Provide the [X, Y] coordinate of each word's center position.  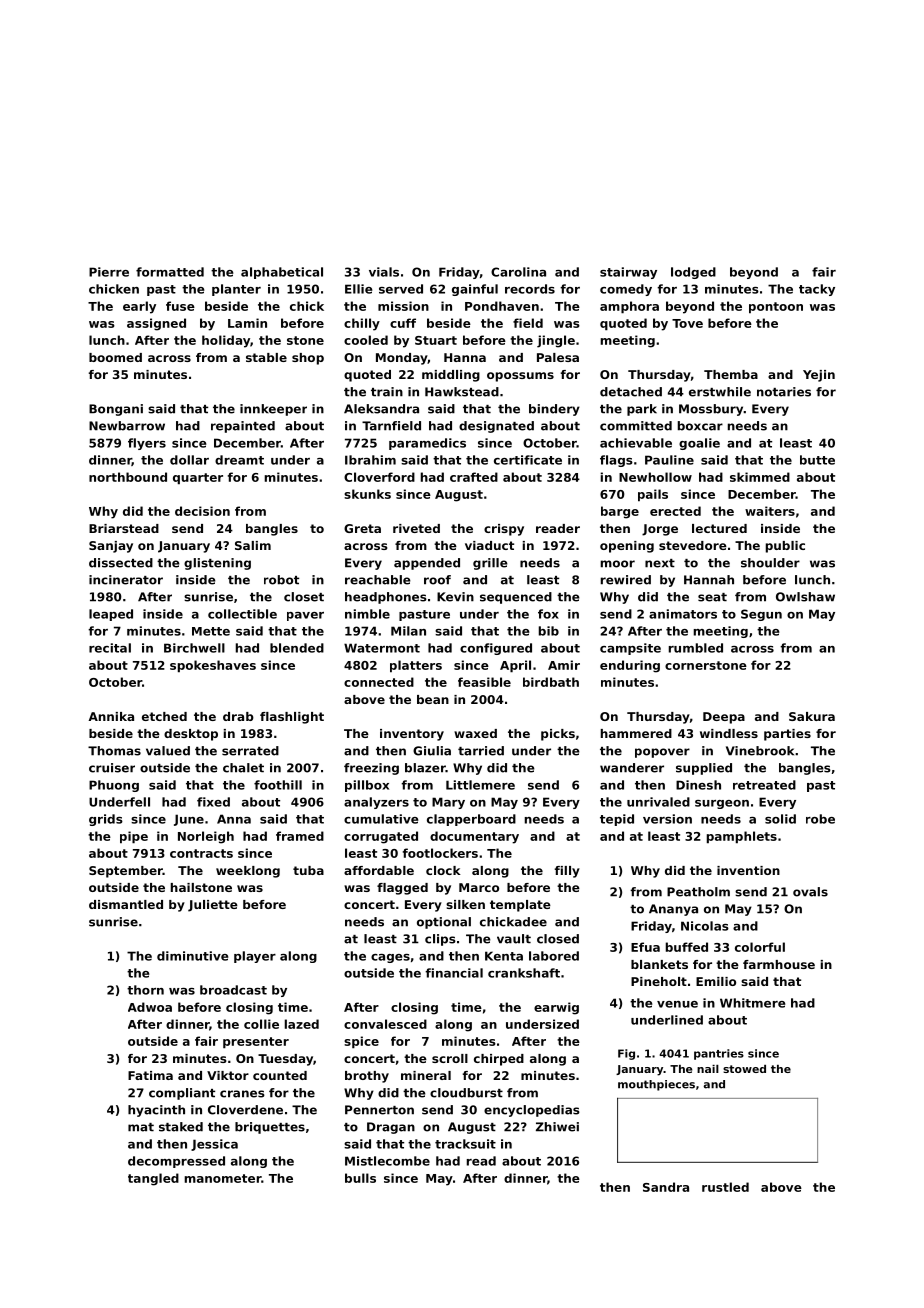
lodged [693, 273]
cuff [403, 323]
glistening [217, 564]
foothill [278, 785]
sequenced [516, 598]
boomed [115, 357]
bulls [360, 1178]
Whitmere [753, 1003]
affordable [379, 870]
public [785, 547]
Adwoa [150, 1007]
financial [454, 973]
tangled [153, 1179]
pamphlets [742, 837]
